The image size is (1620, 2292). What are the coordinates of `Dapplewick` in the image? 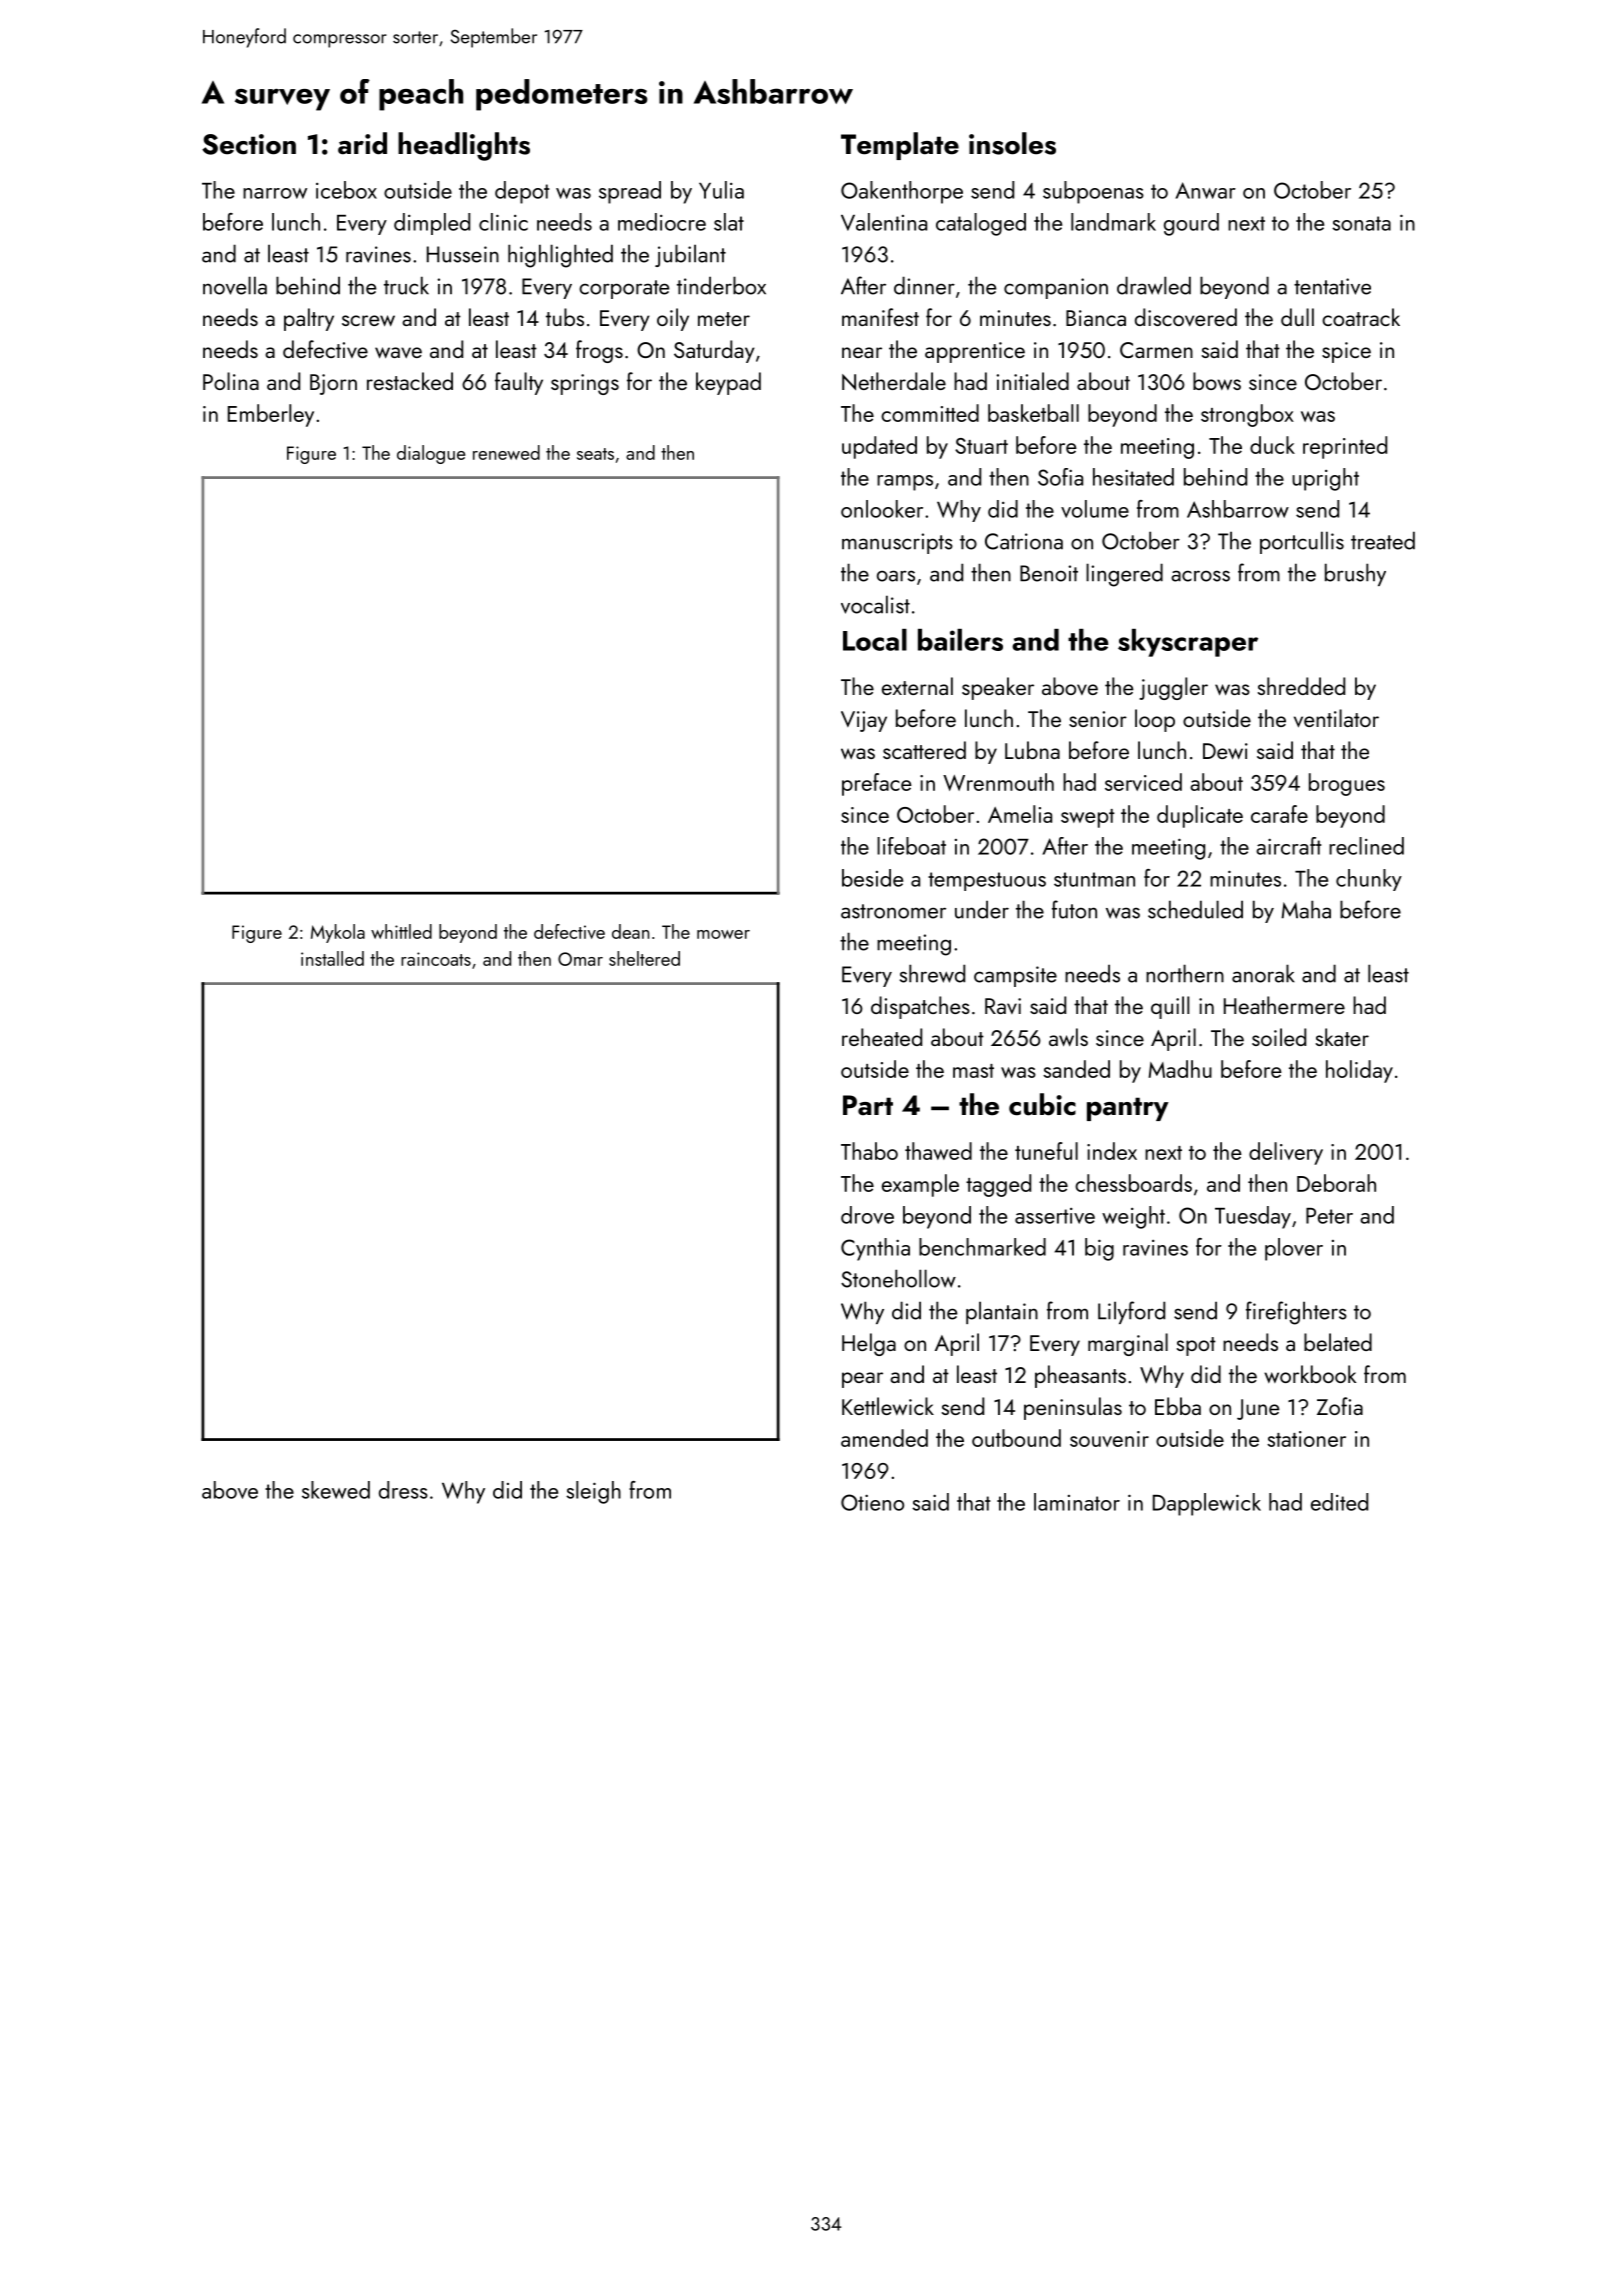 It's located at (1207, 1504).
